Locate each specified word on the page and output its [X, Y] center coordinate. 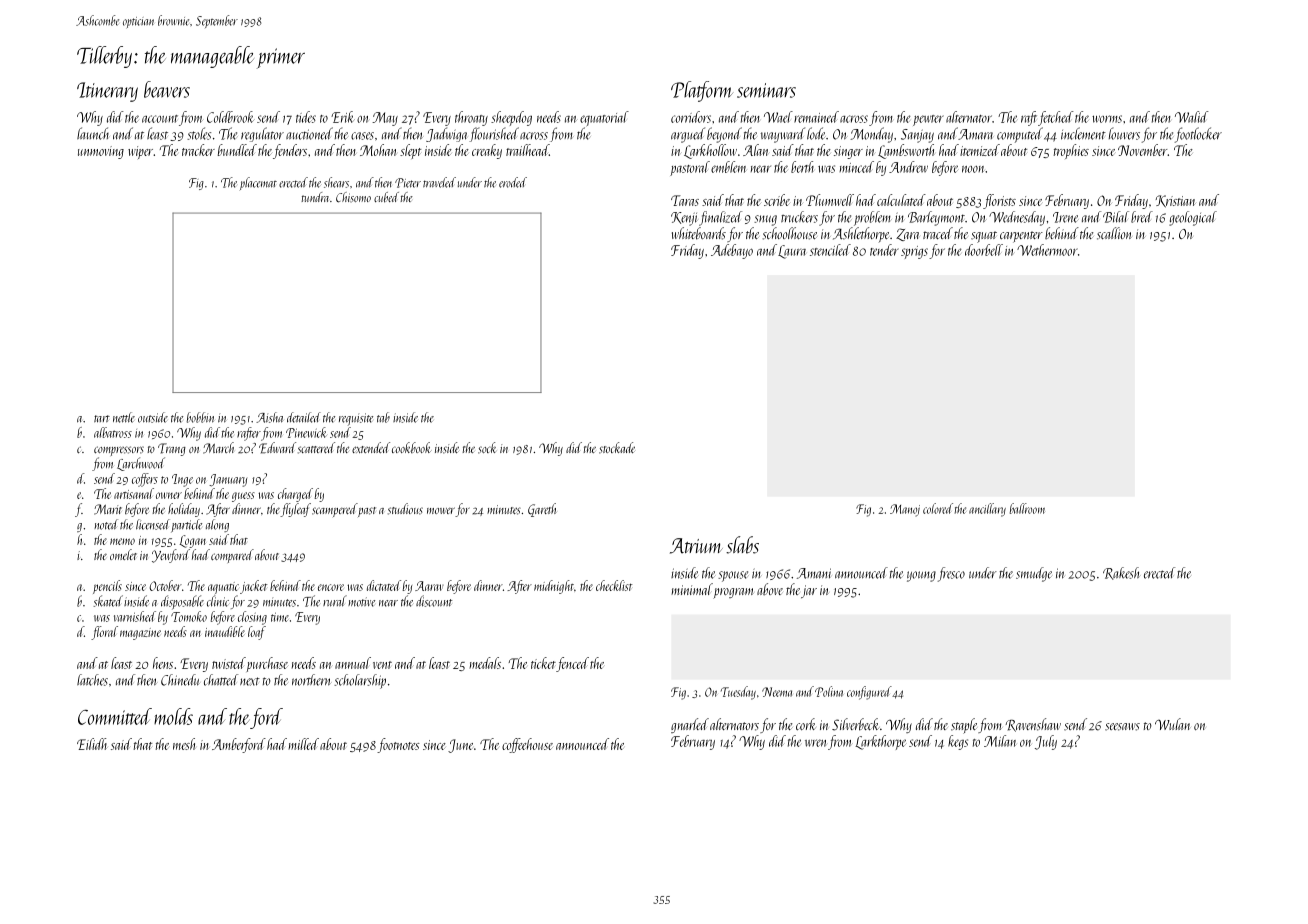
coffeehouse [527, 745]
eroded [513, 182]
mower [441, 510]
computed [1020, 135]
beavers [167, 89]
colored [938, 508]
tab [383, 417]
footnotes [398, 745]
